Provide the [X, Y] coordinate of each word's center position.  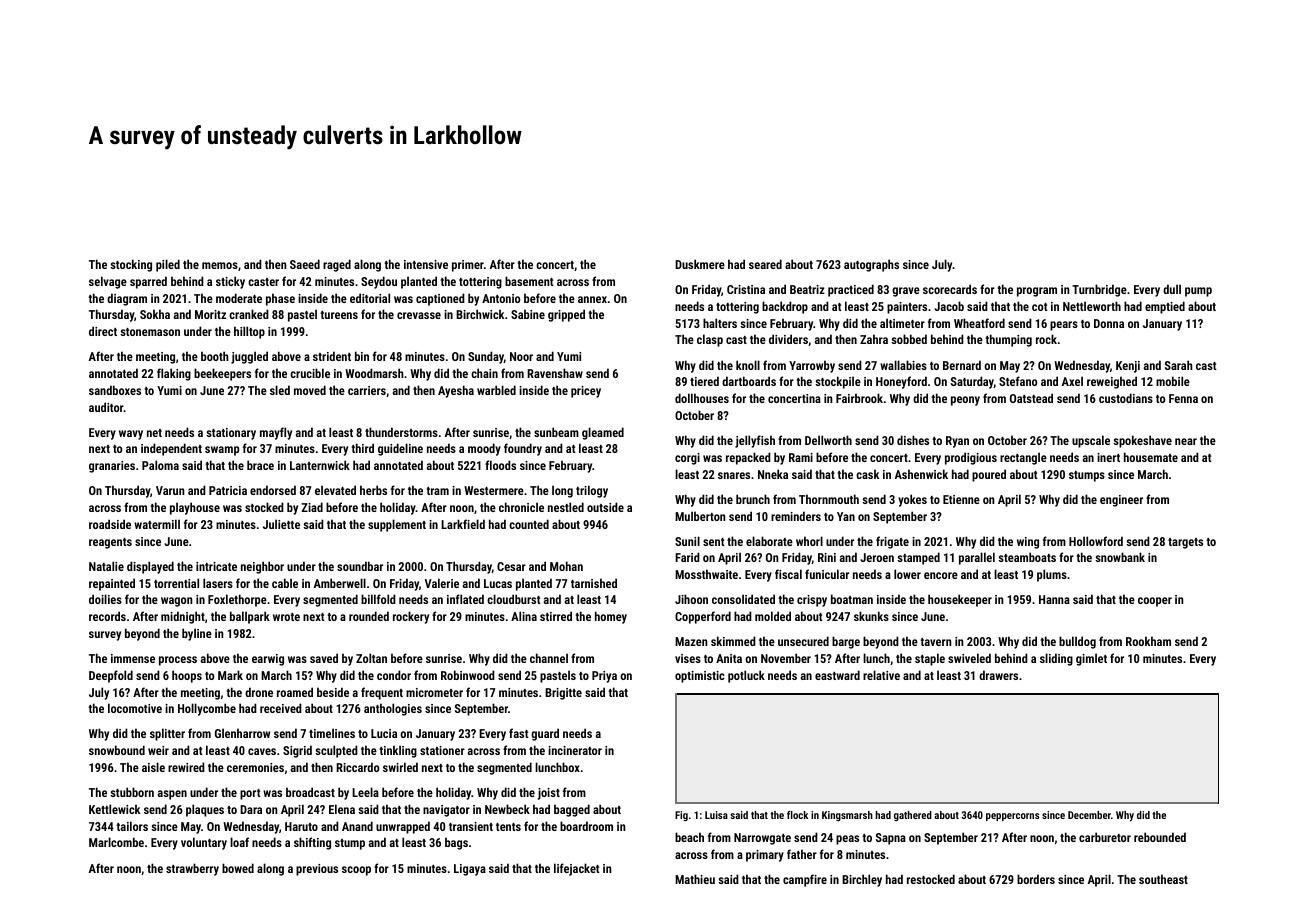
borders [1036, 879]
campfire [805, 880]
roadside [110, 524]
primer [468, 266]
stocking [131, 265]
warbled [496, 390]
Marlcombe [116, 842]
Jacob [949, 306]
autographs [871, 265]
